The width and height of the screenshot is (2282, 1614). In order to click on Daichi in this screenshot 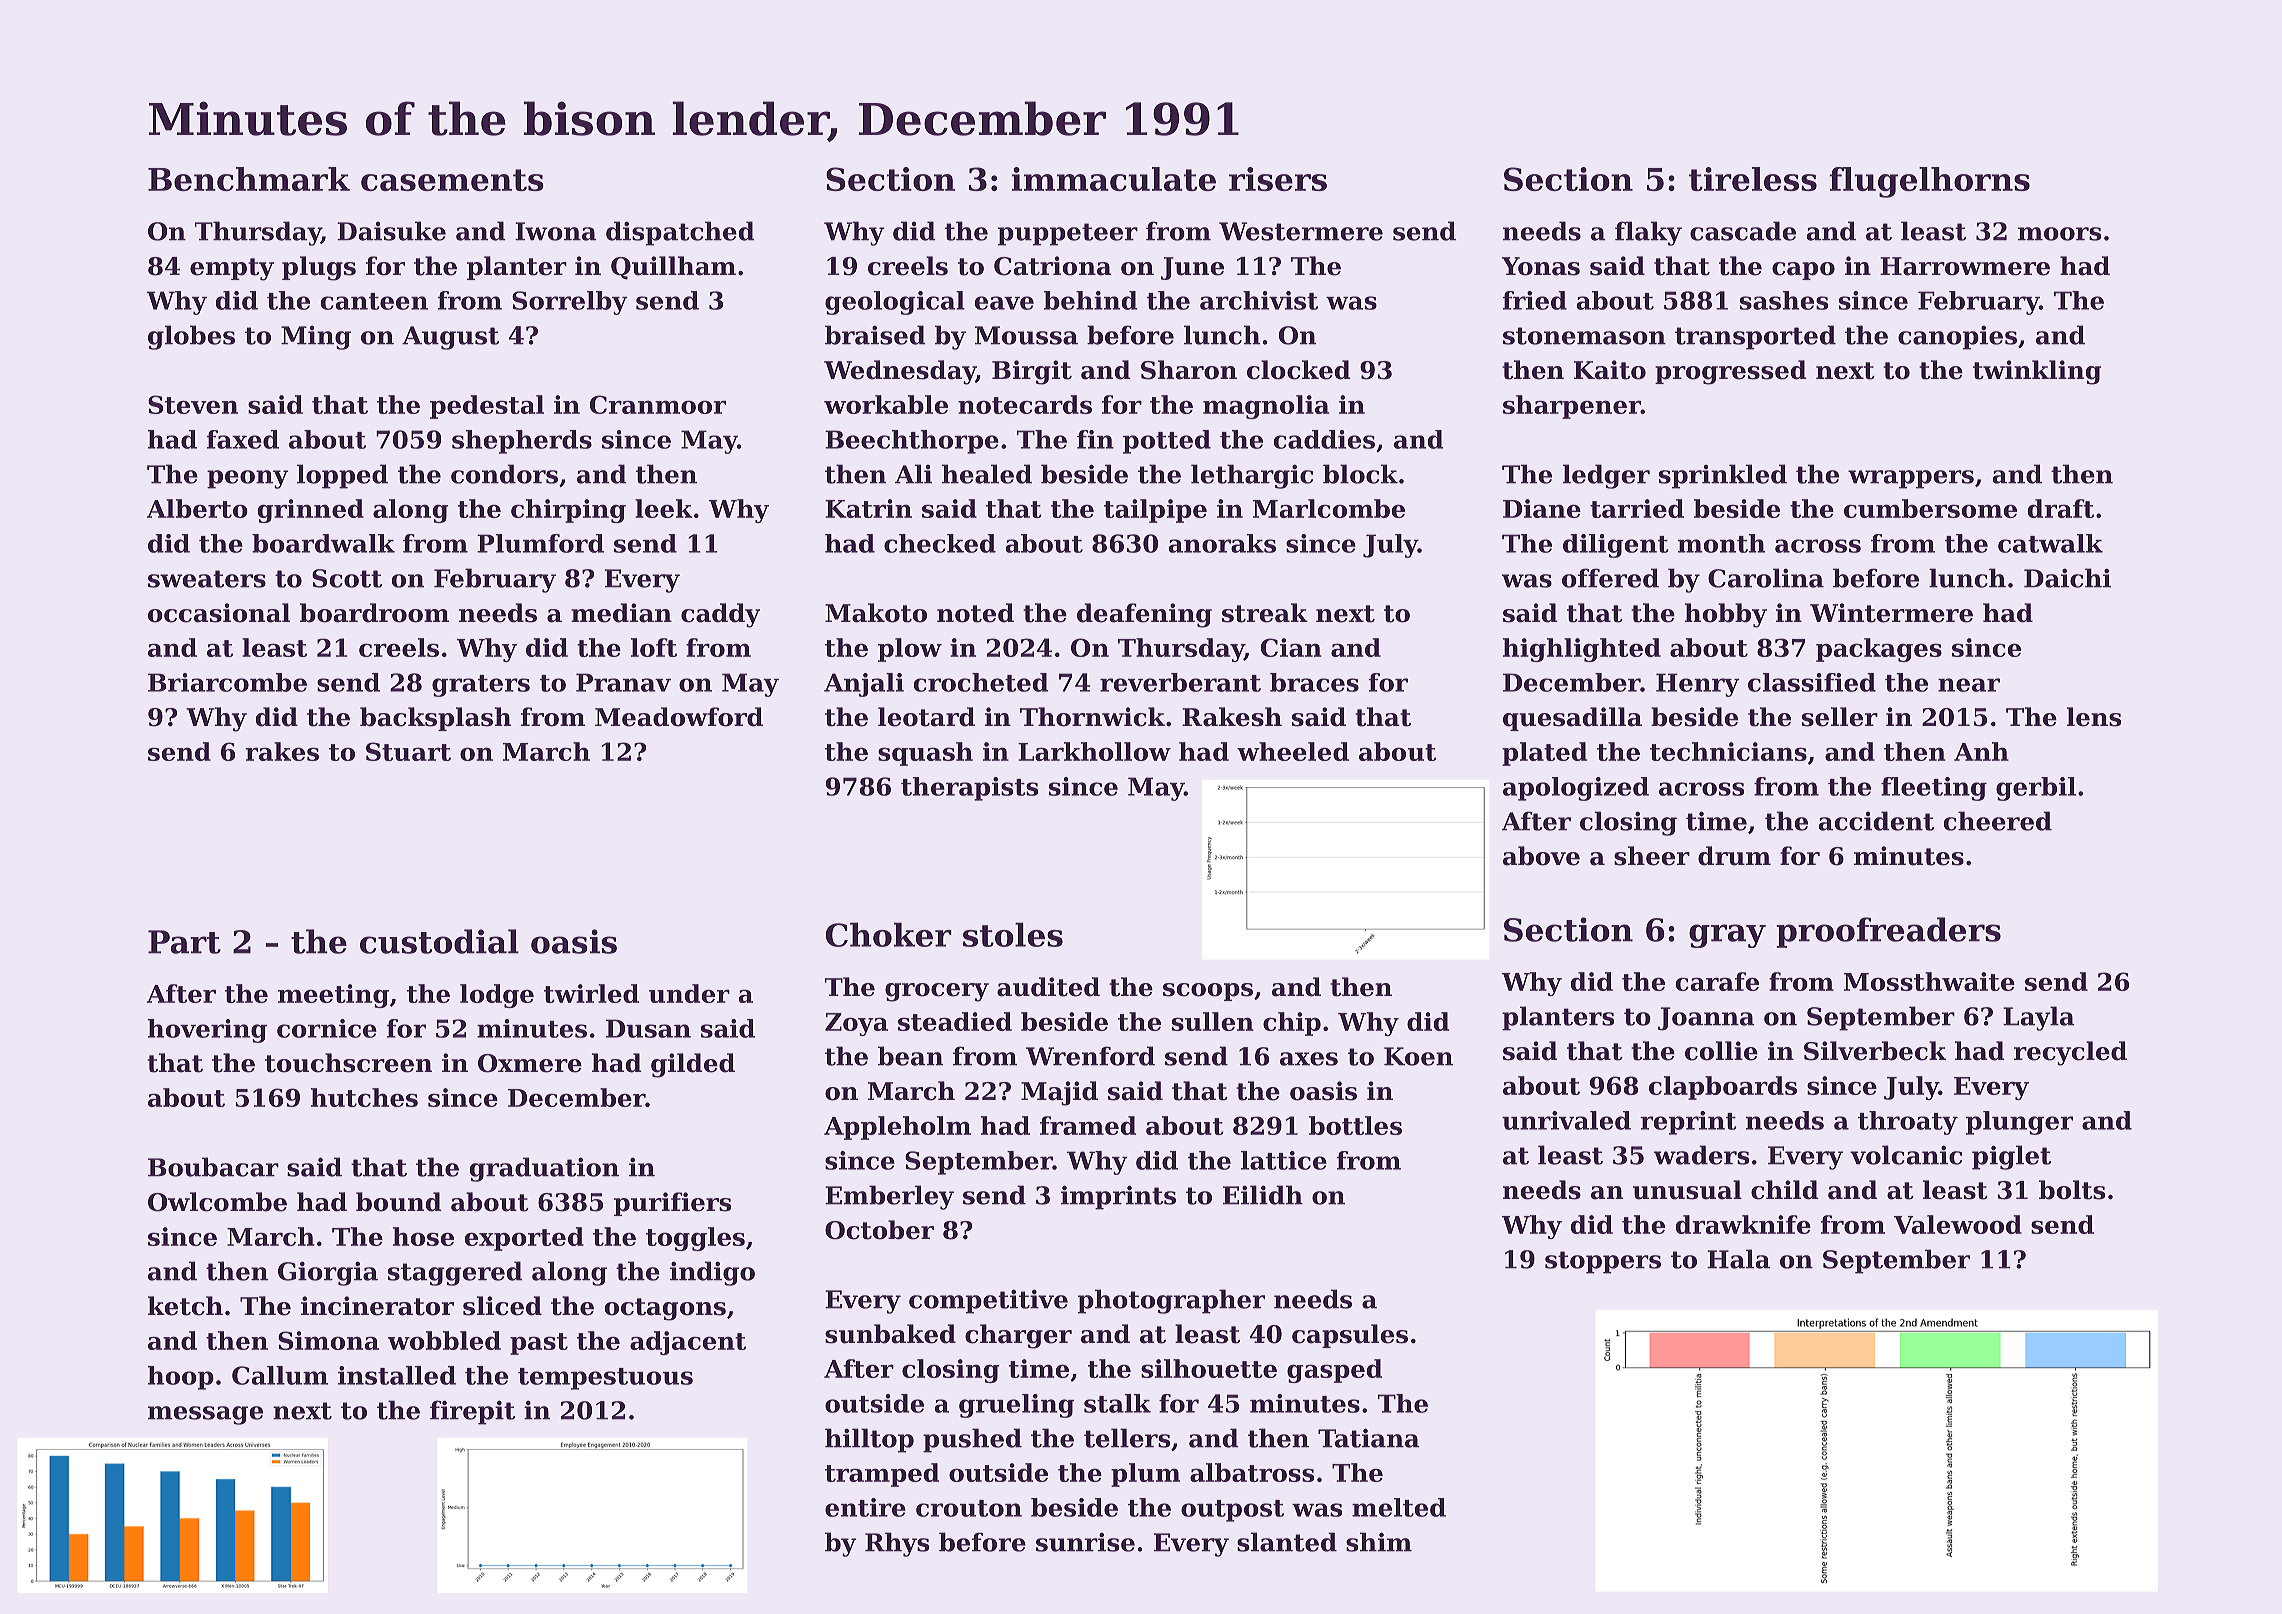, I will do `click(2067, 578)`.
